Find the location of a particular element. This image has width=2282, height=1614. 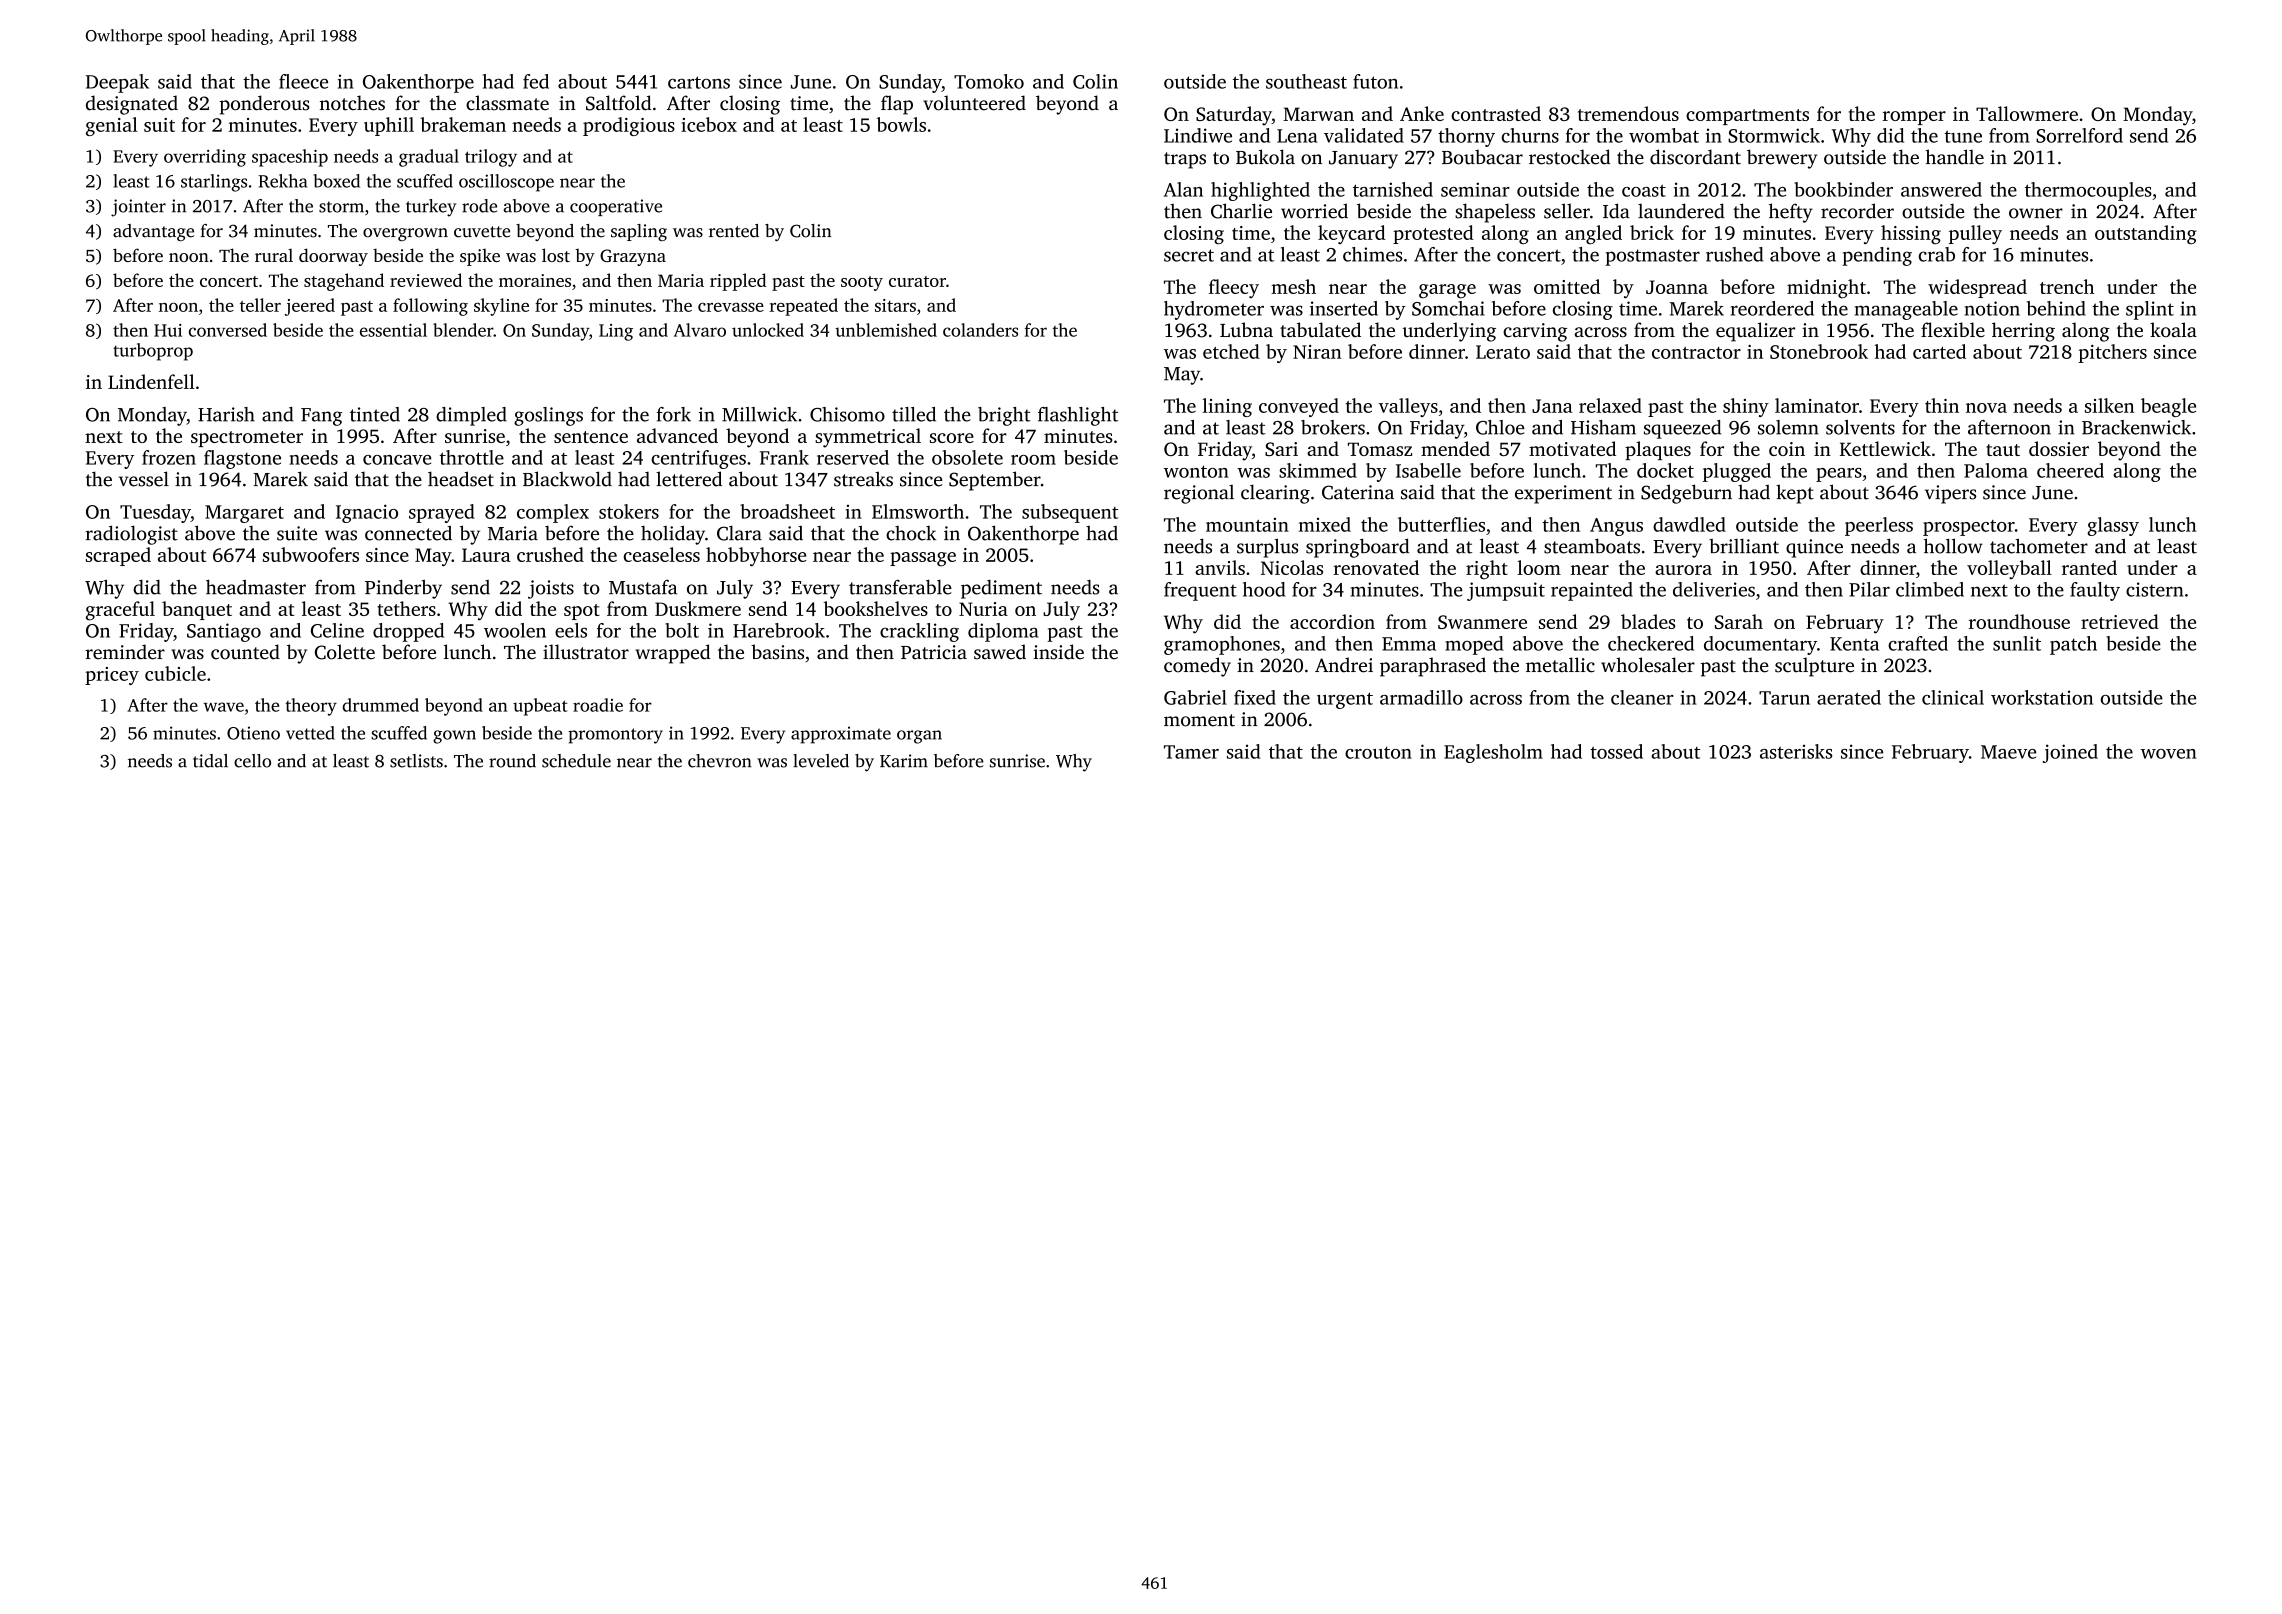

compartments is located at coordinates (1747, 117).
